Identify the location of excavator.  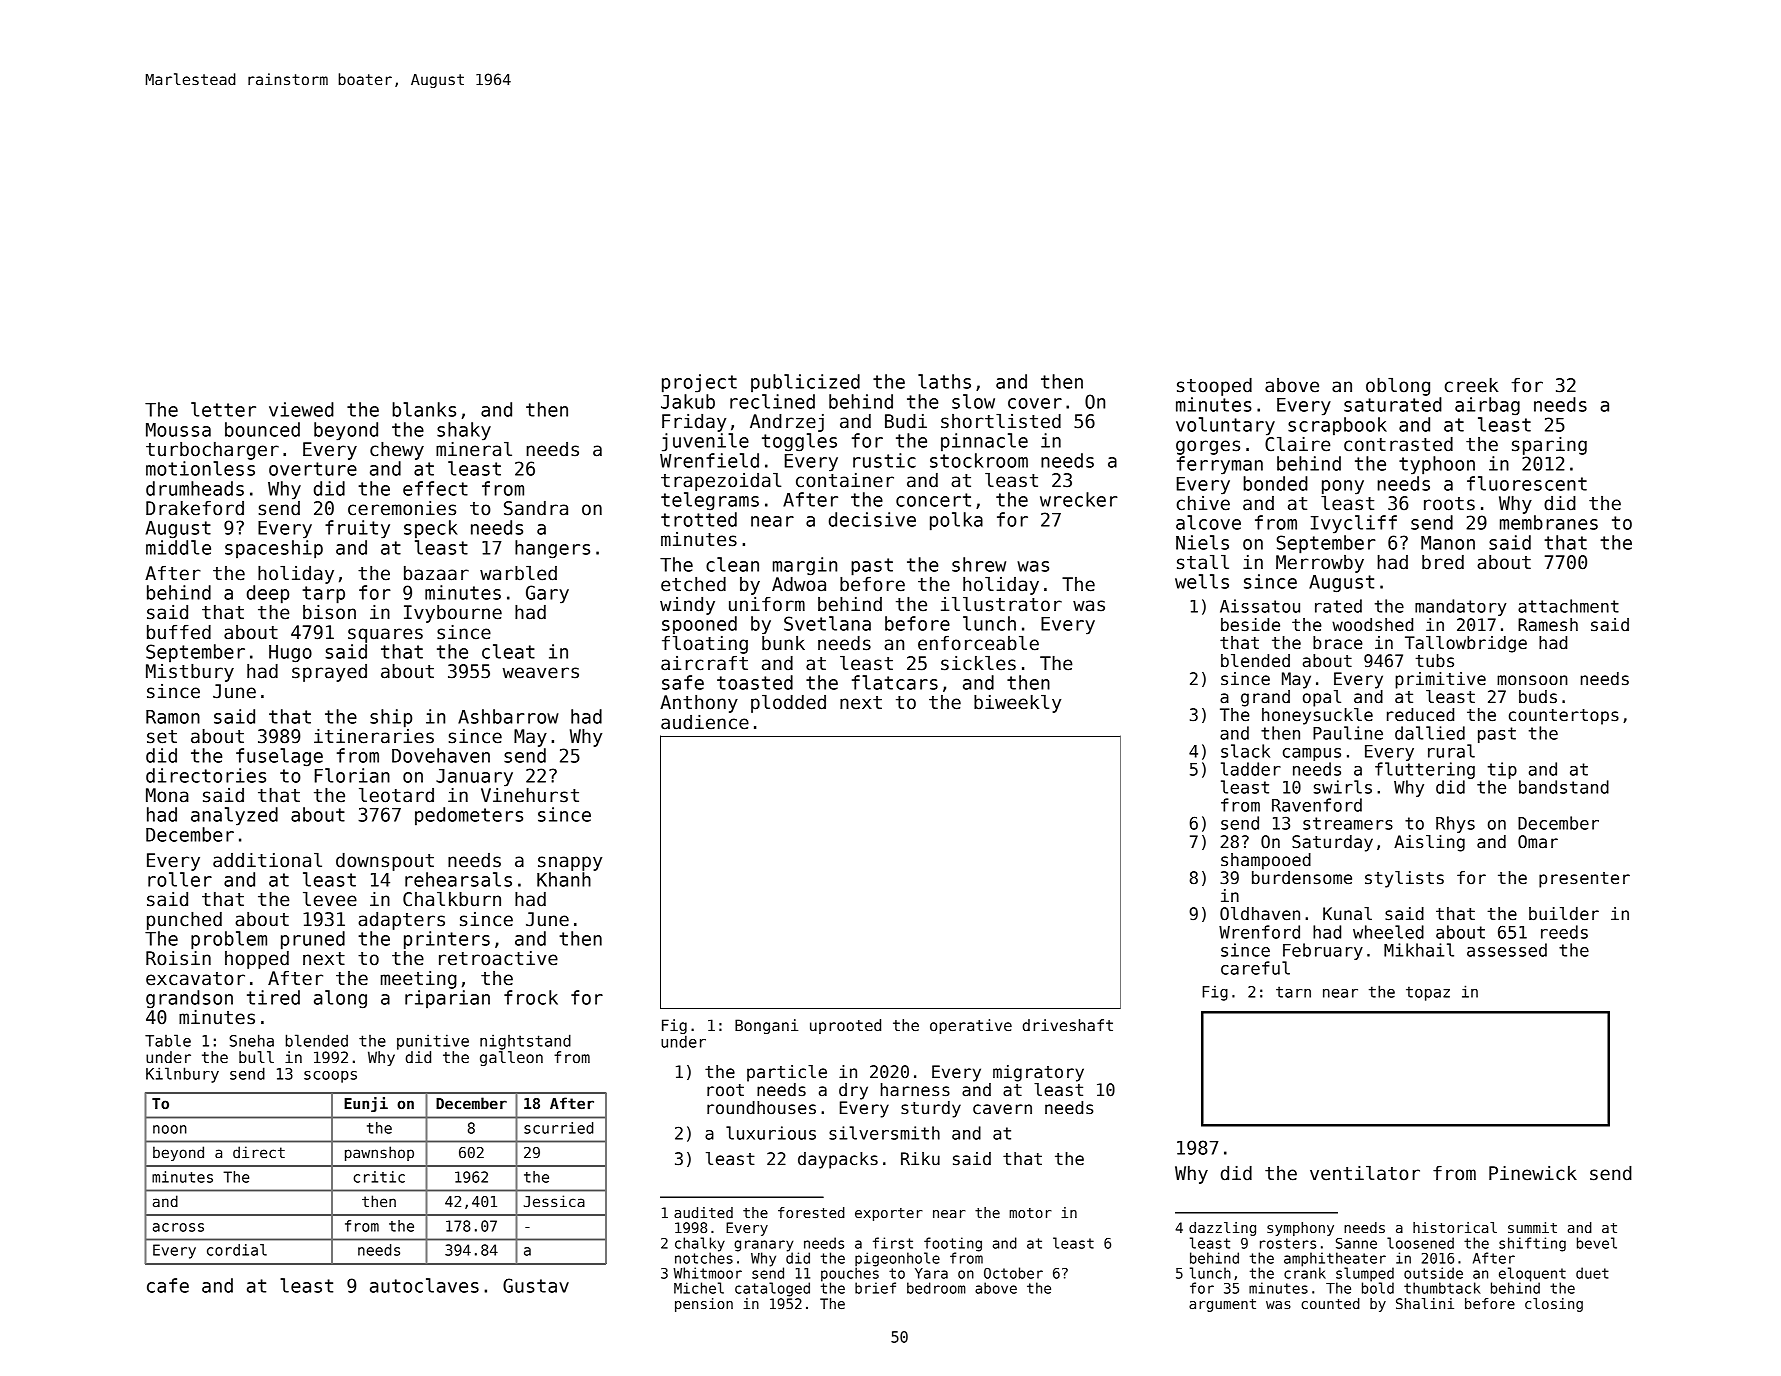
(195, 979).
